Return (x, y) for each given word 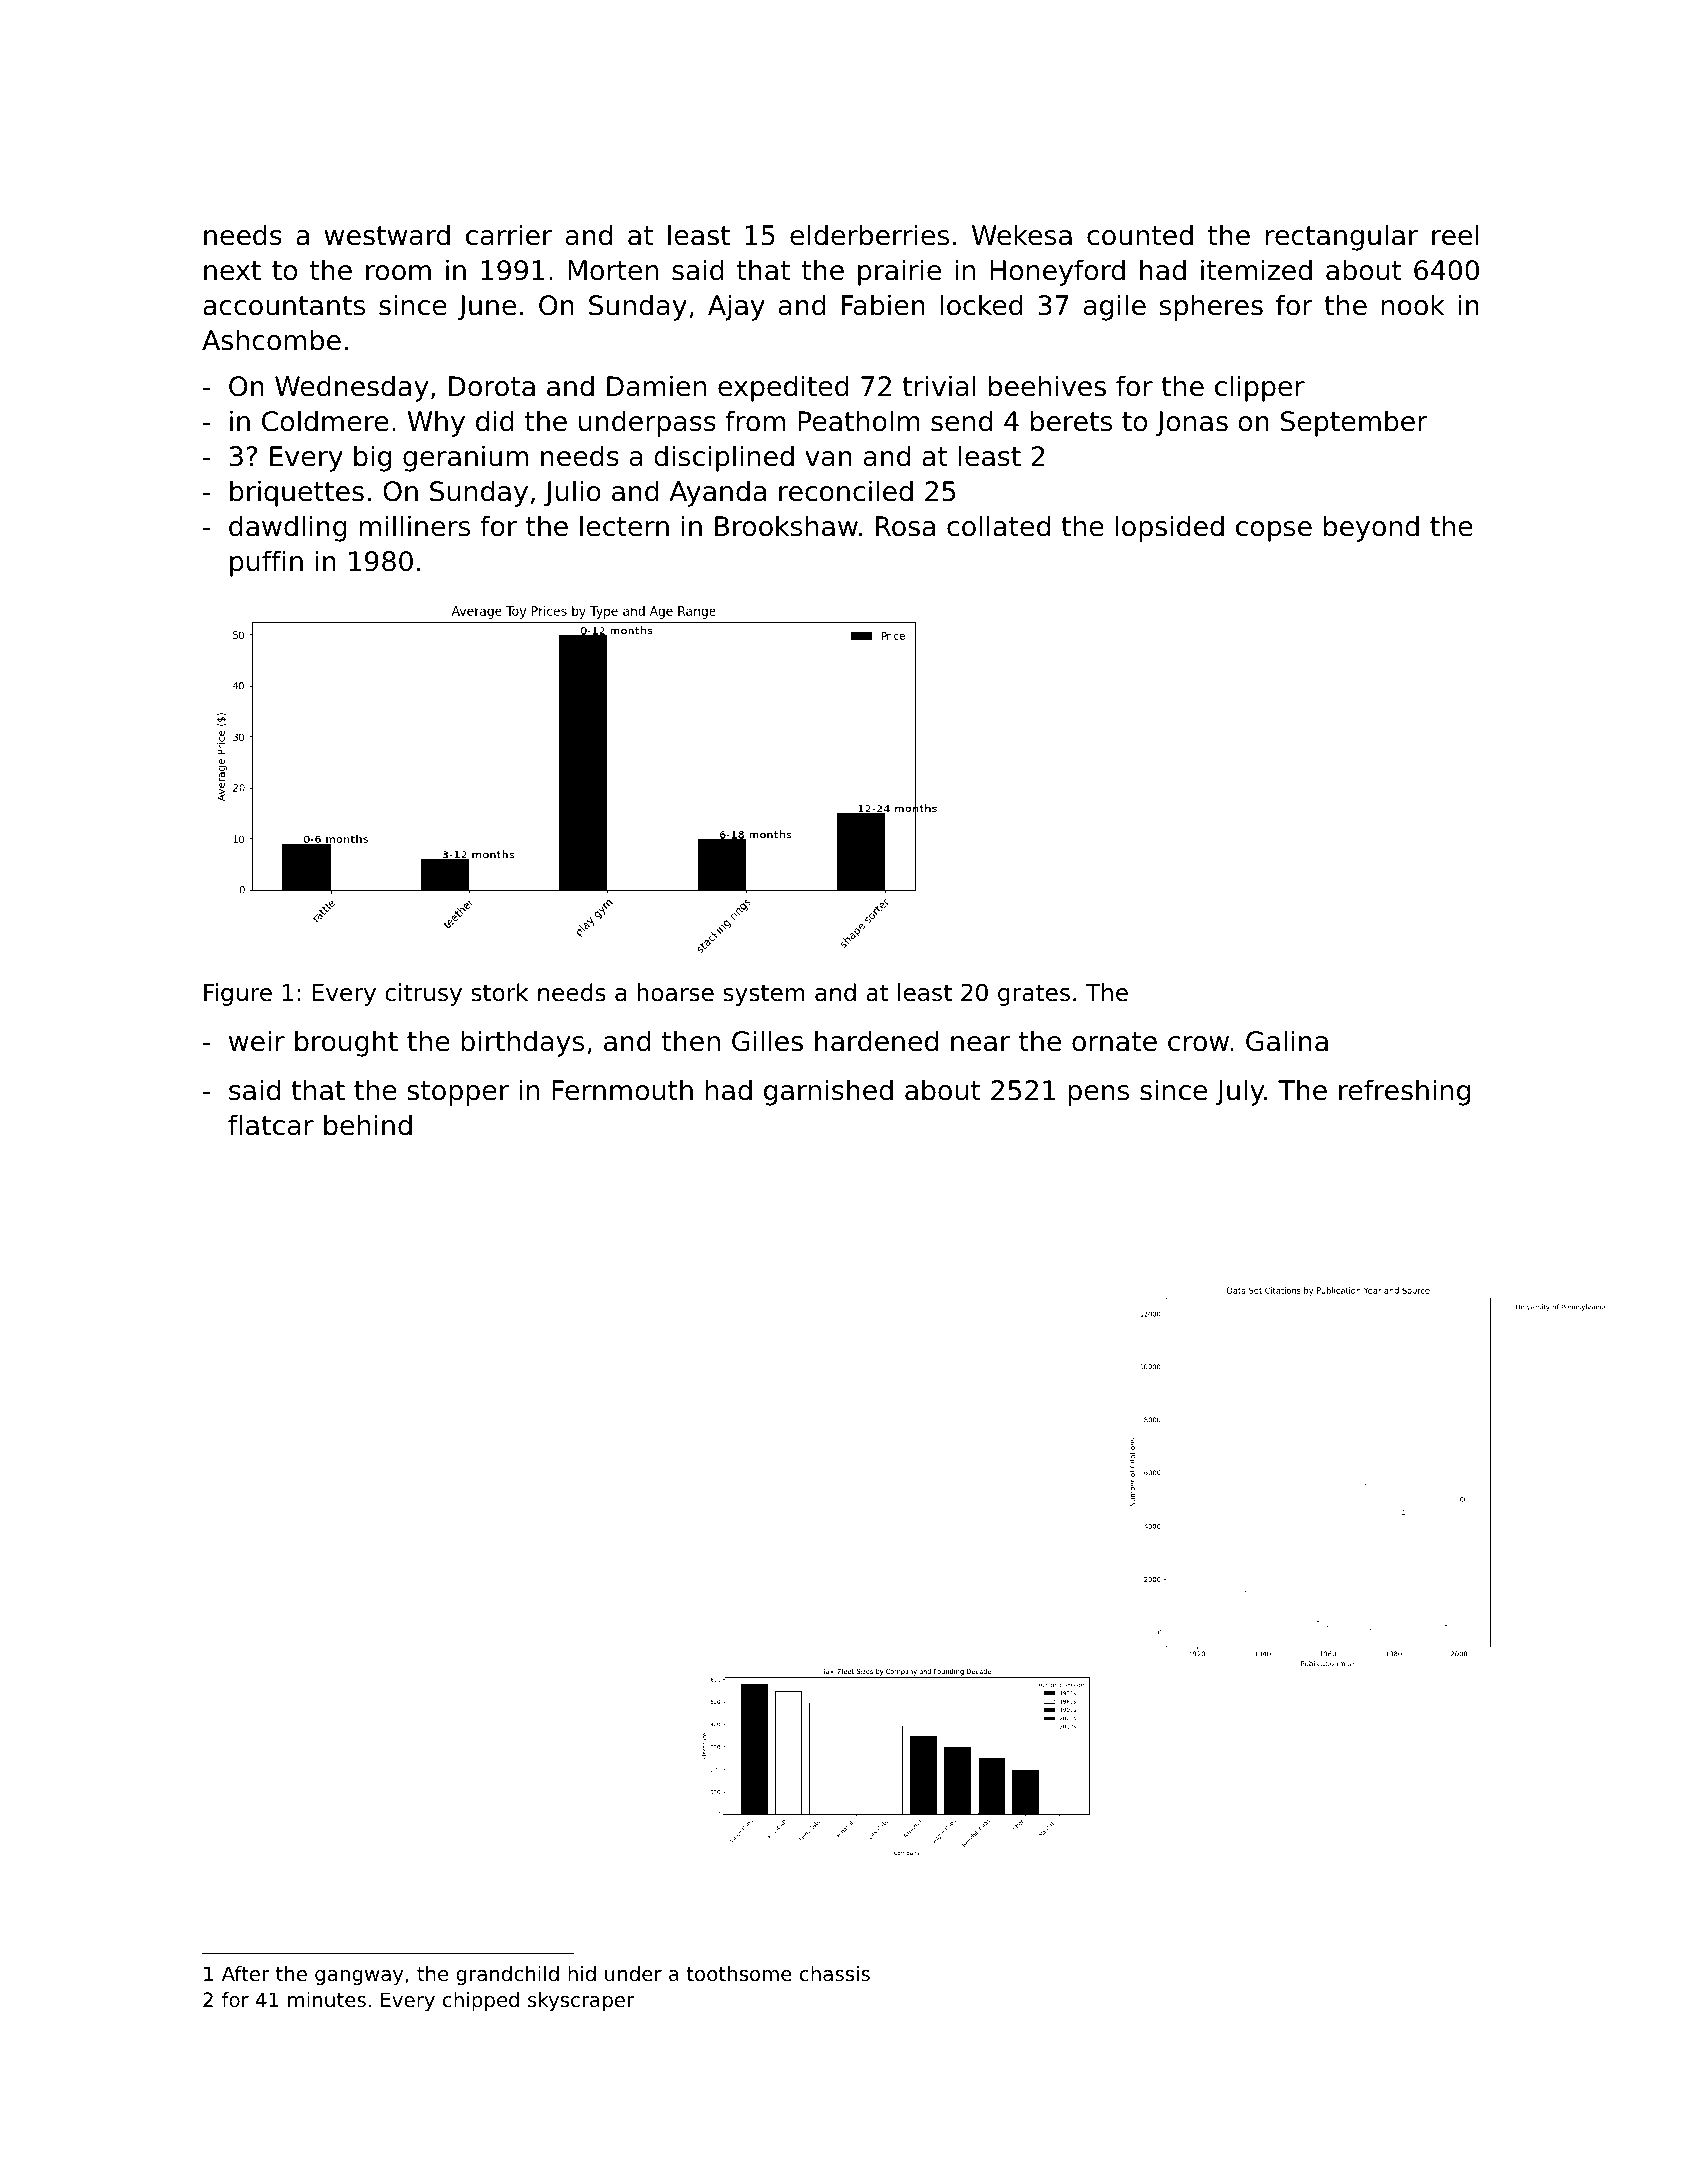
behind (368, 1125)
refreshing (1404, 1092)
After (245, 1974)
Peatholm (859, 421)
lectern (624, 526)
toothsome (739, 1974)
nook (1413, 305)
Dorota (492, 386)
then (691, 1041)
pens (1098, 1095)
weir (257, 1041)
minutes (327, 2000)
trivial (939, 386)
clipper (1260, 388)
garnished (828, 1092)
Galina (1287, 1041)
